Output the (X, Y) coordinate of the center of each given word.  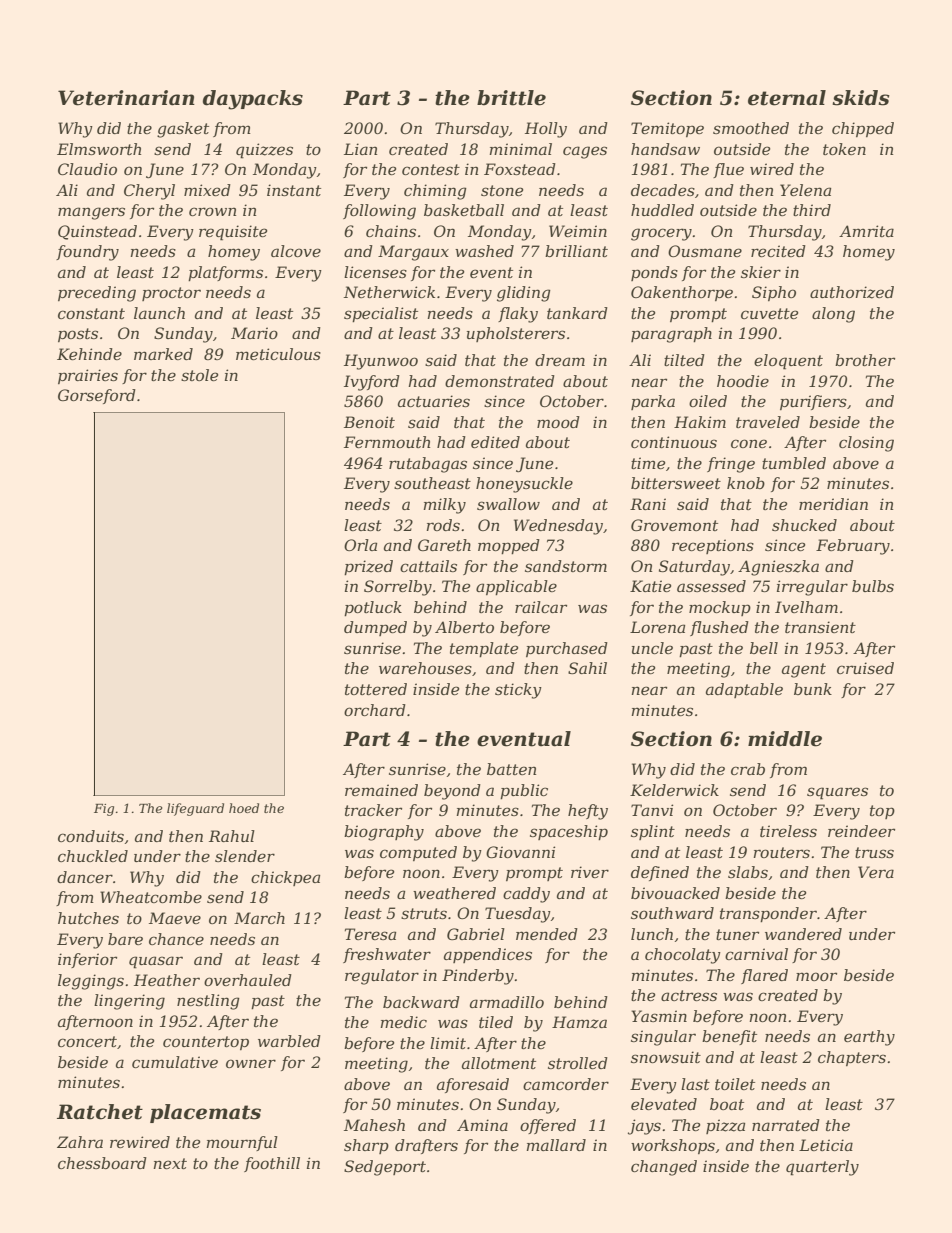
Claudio (87, 169)
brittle (511, 98)
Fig (104, 810)
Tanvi (652, 810)
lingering (129, 1002)
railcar (541, 607)
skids (861, 98)
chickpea (285, 878)
